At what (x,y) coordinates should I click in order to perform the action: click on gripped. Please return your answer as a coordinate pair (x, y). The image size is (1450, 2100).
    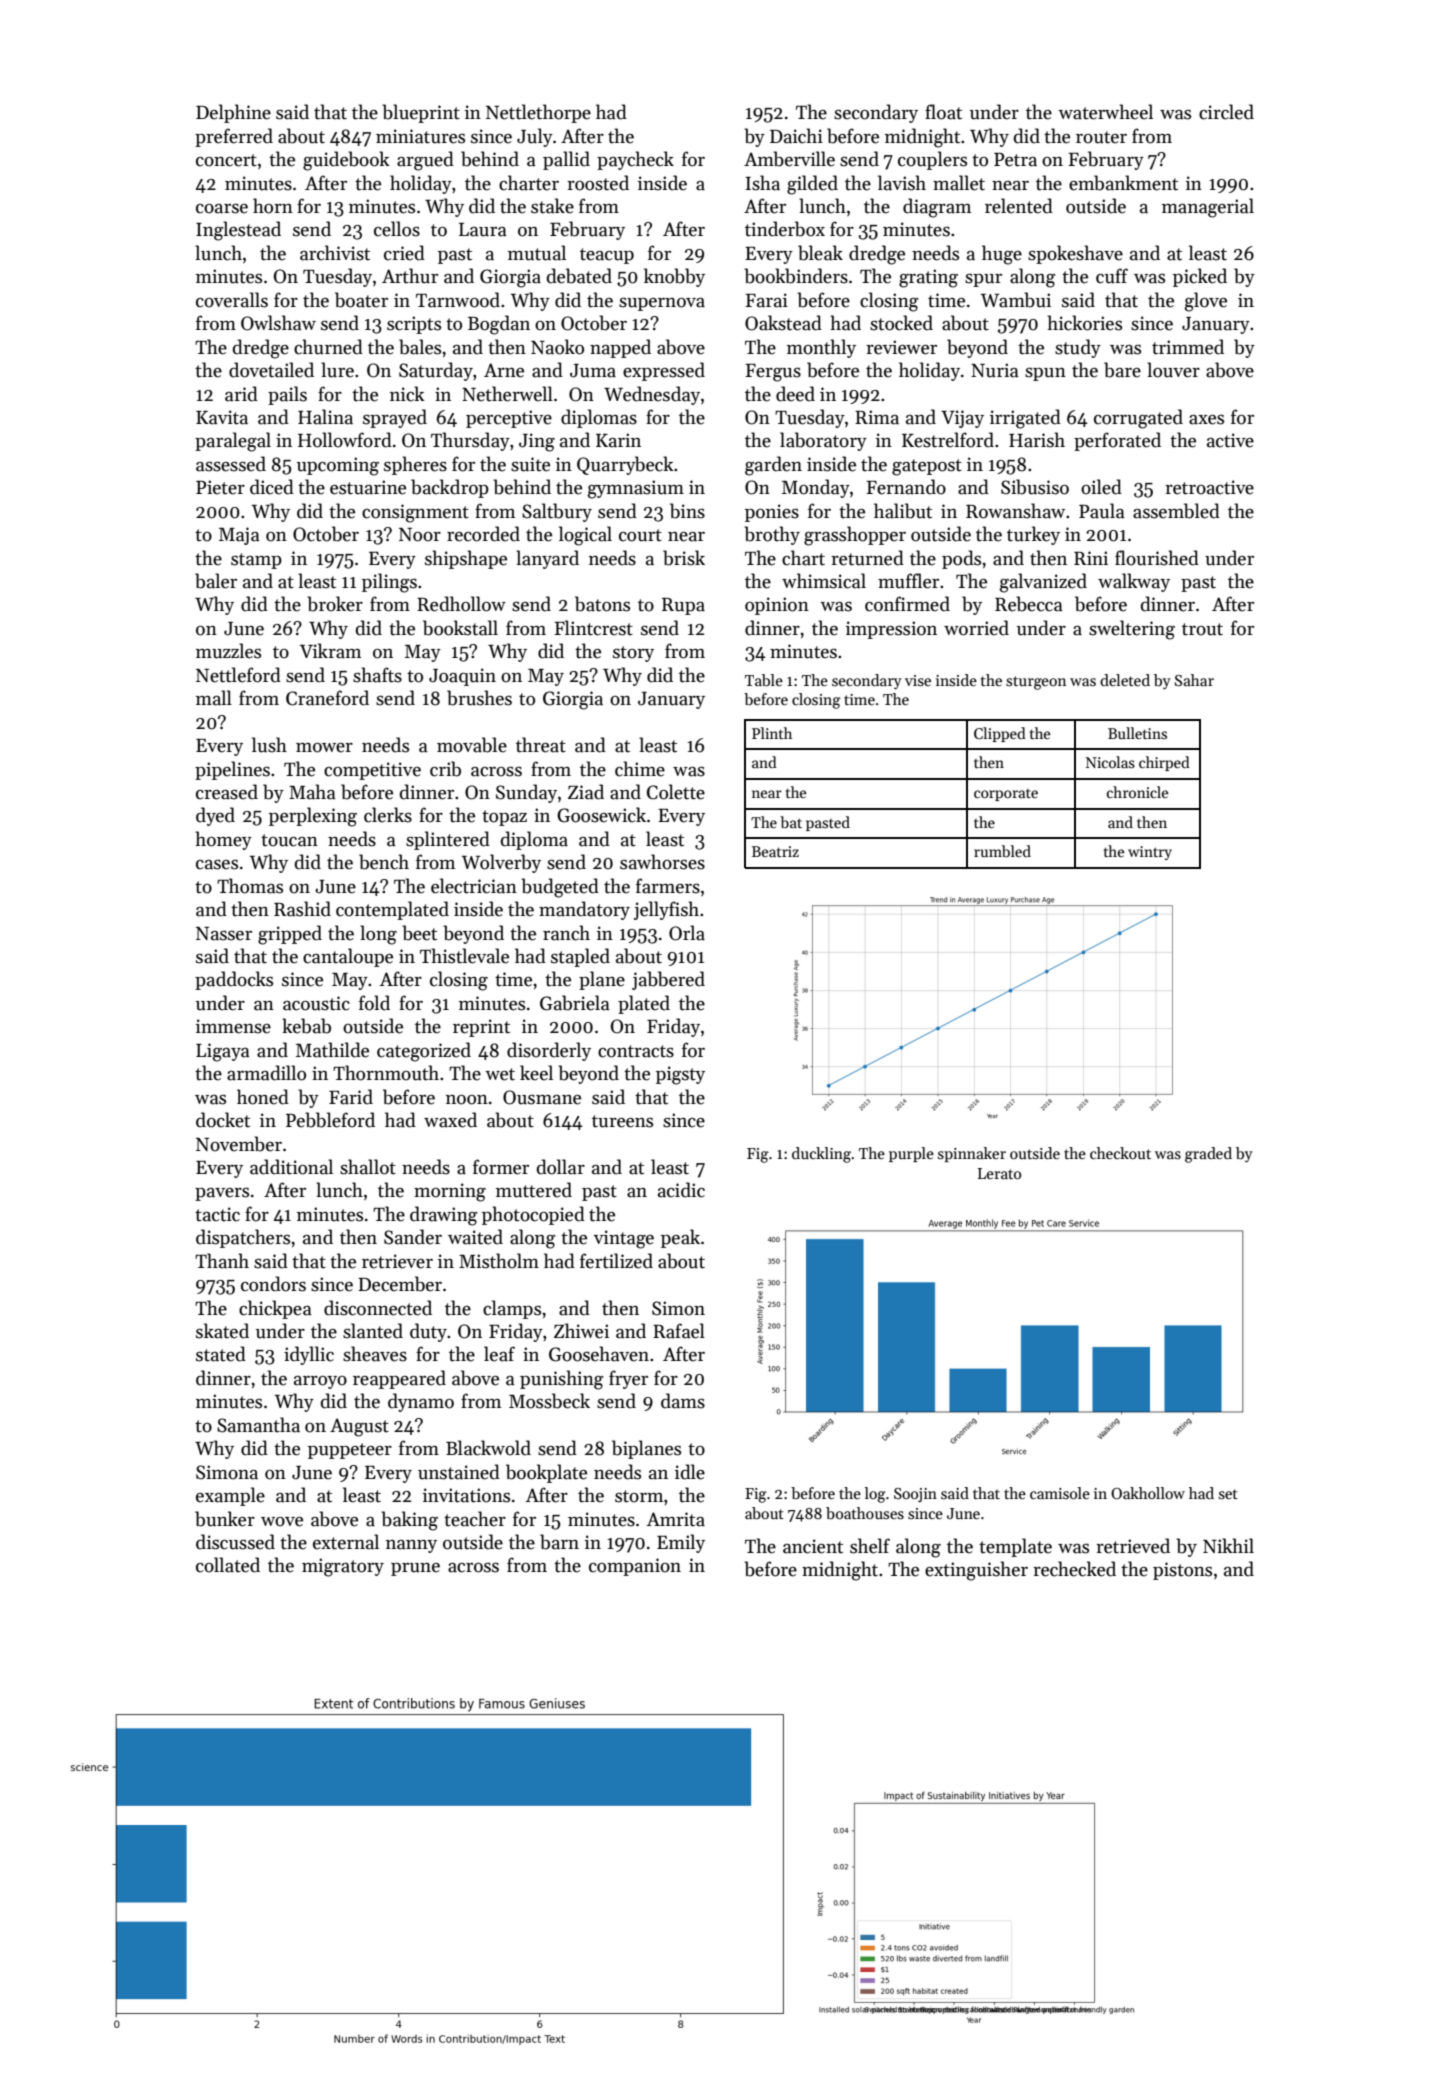
    Looking at the image, I should click on (290, 935).
